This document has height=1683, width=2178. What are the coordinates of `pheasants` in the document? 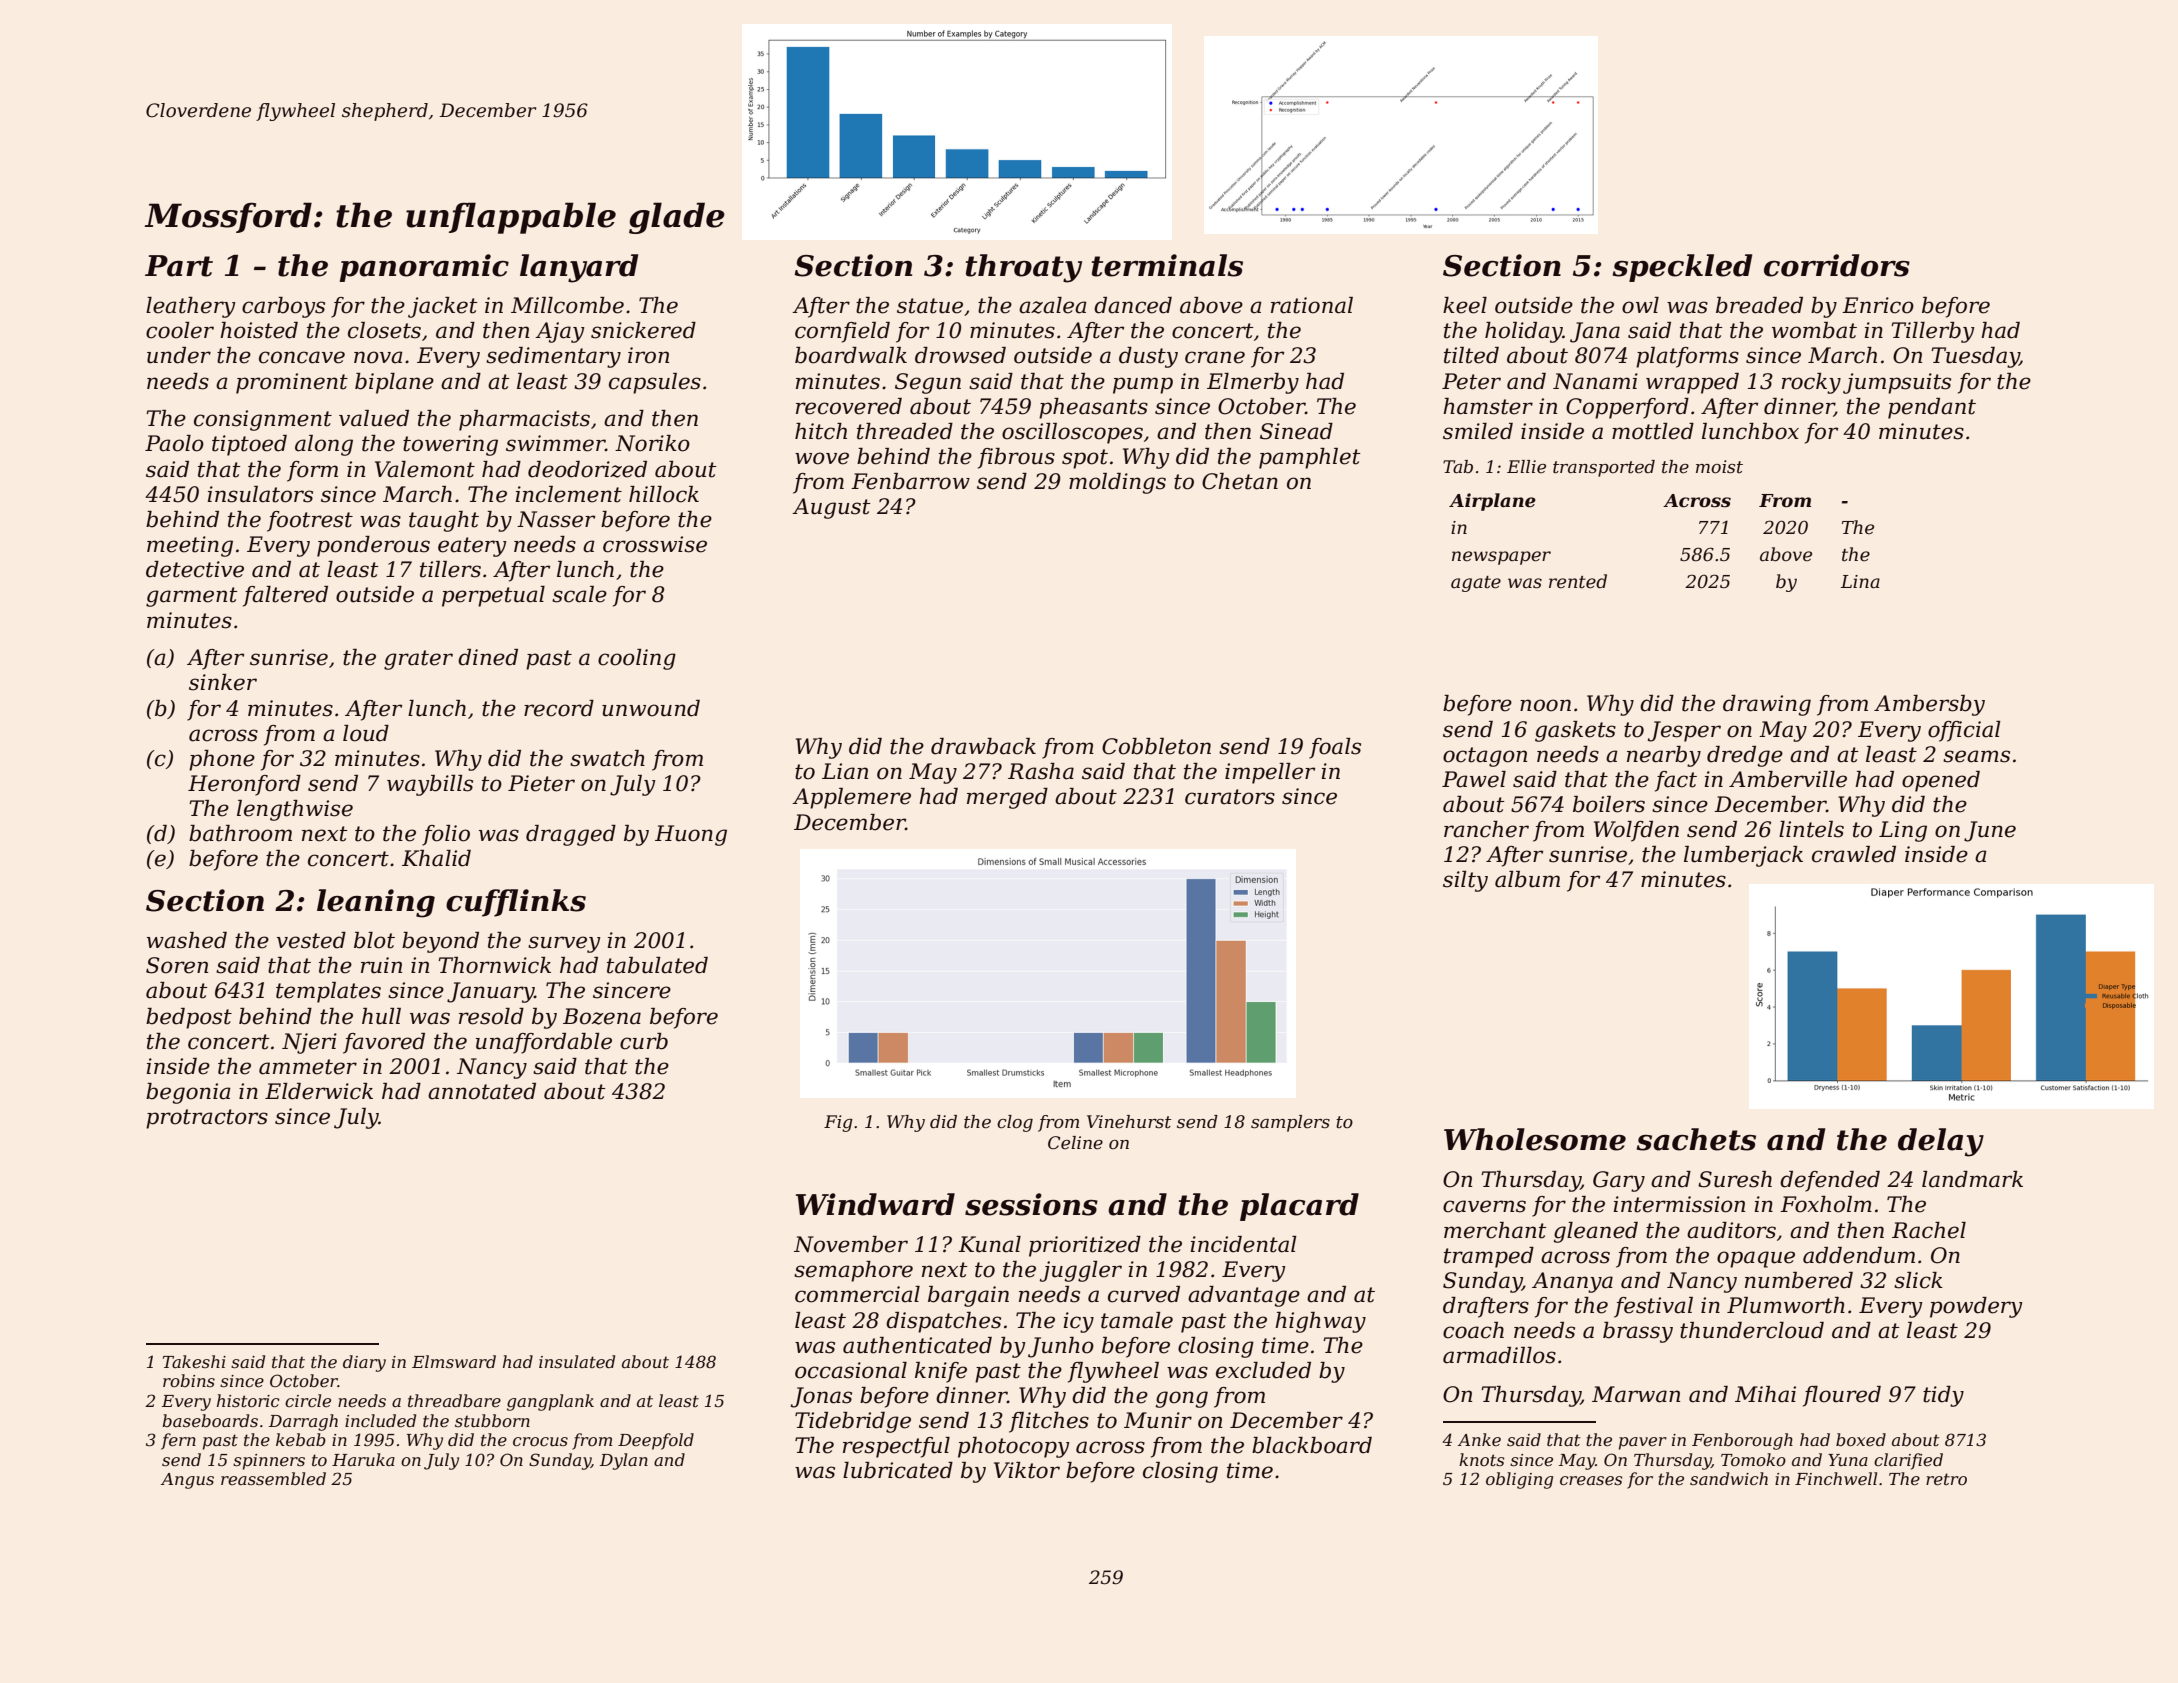 It's located at (1093, 408).
